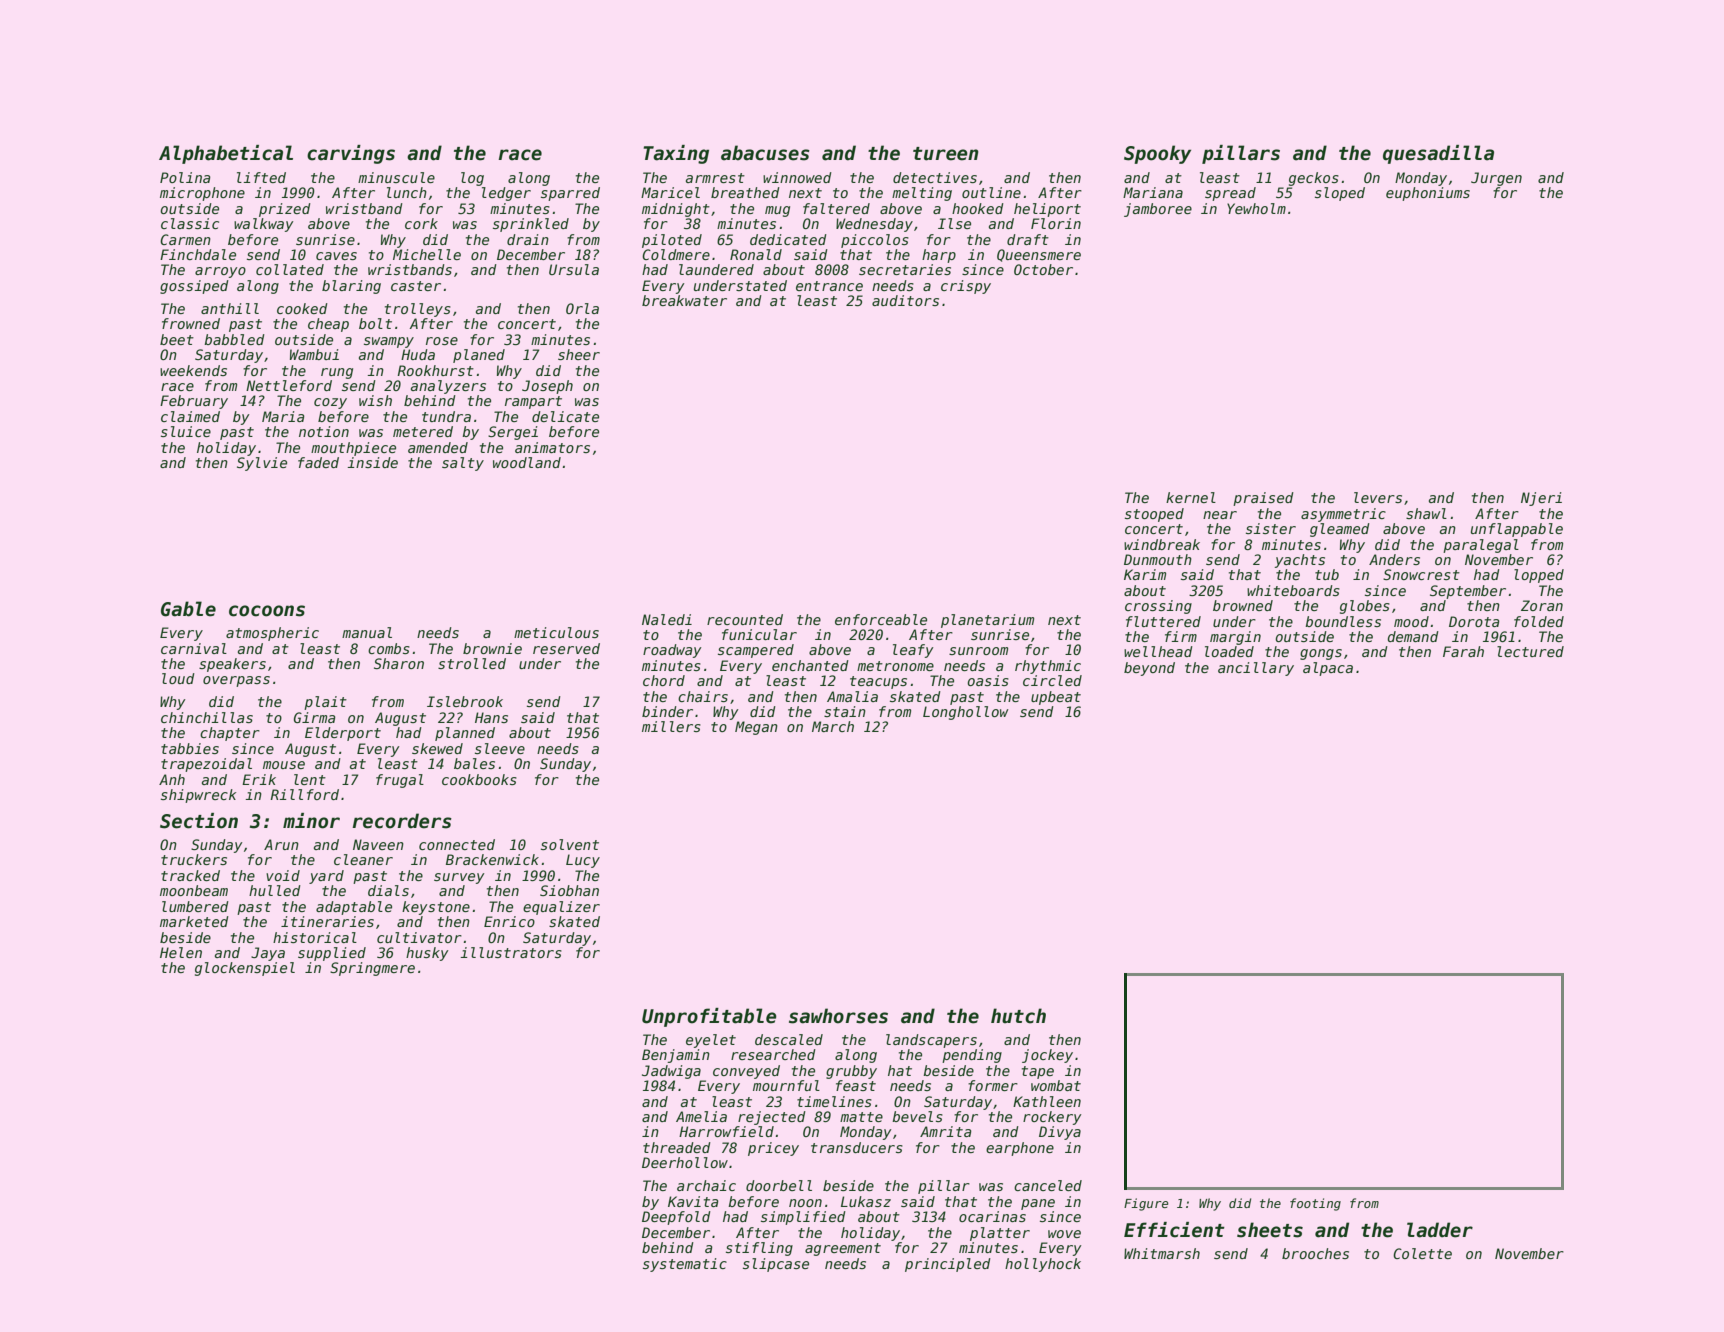 The height and width of the screenshot is (1332, 1724). Describe the element at coordinates (491, 717) in the screenshot. I see `Hans` at that location.
